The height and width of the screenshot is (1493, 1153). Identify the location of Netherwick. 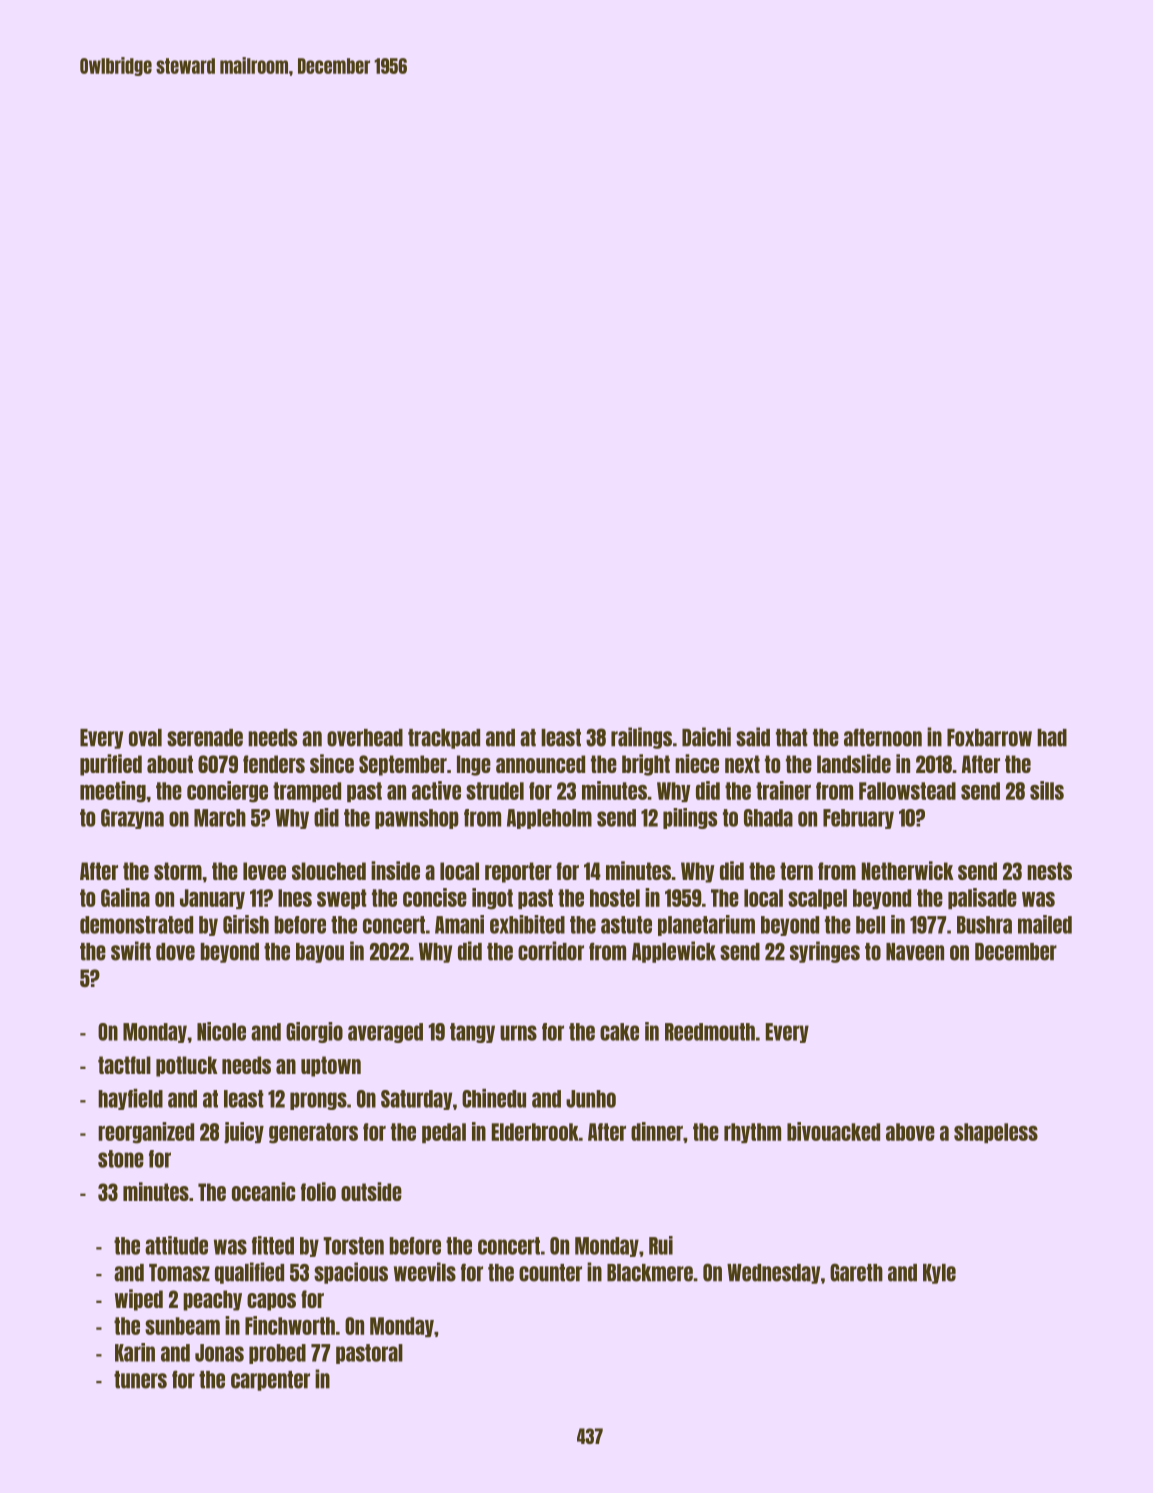
(908, 870).
